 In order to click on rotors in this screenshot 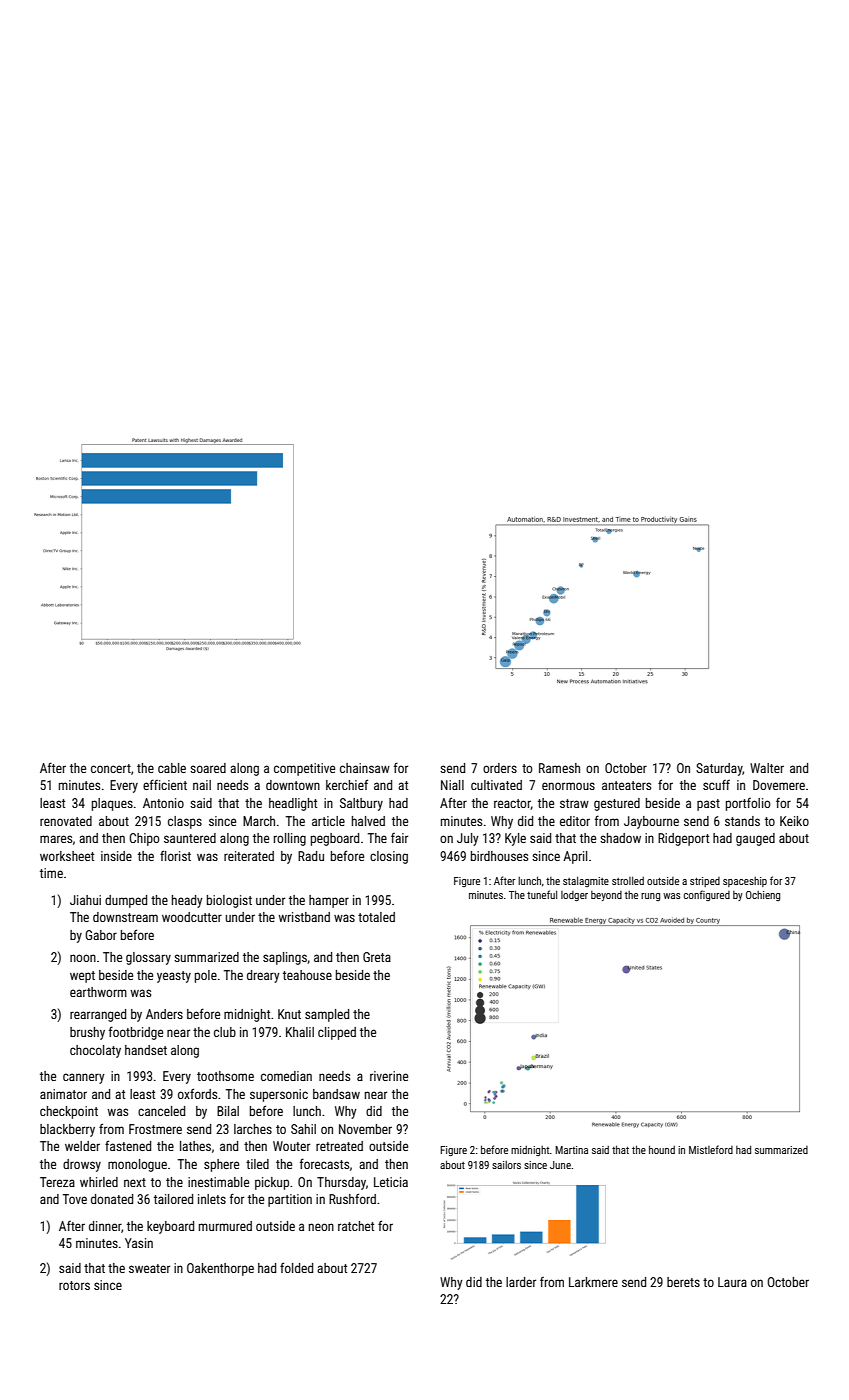, I will do `click(74, 1285)`.
